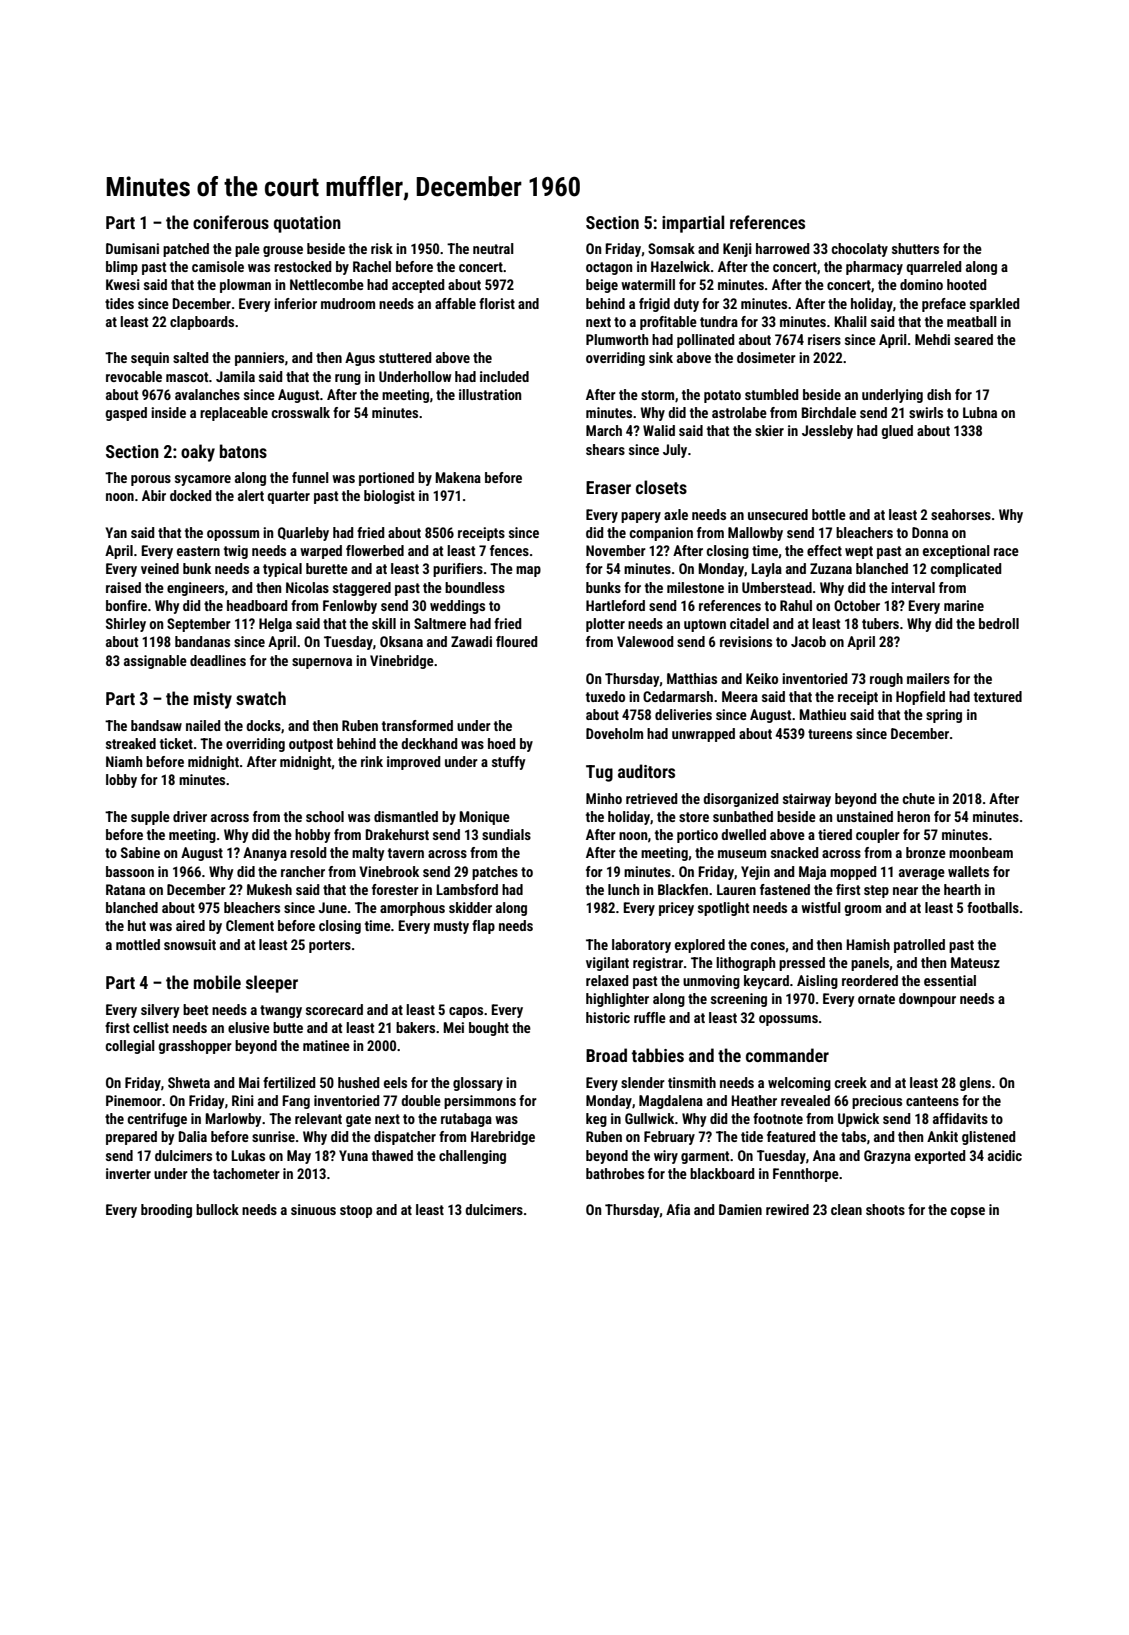 The width and height of the screenshot is (1129, 1635). Describe the element at coordinates (915, 248) in the screenshot. I see `shutters` at that location.
